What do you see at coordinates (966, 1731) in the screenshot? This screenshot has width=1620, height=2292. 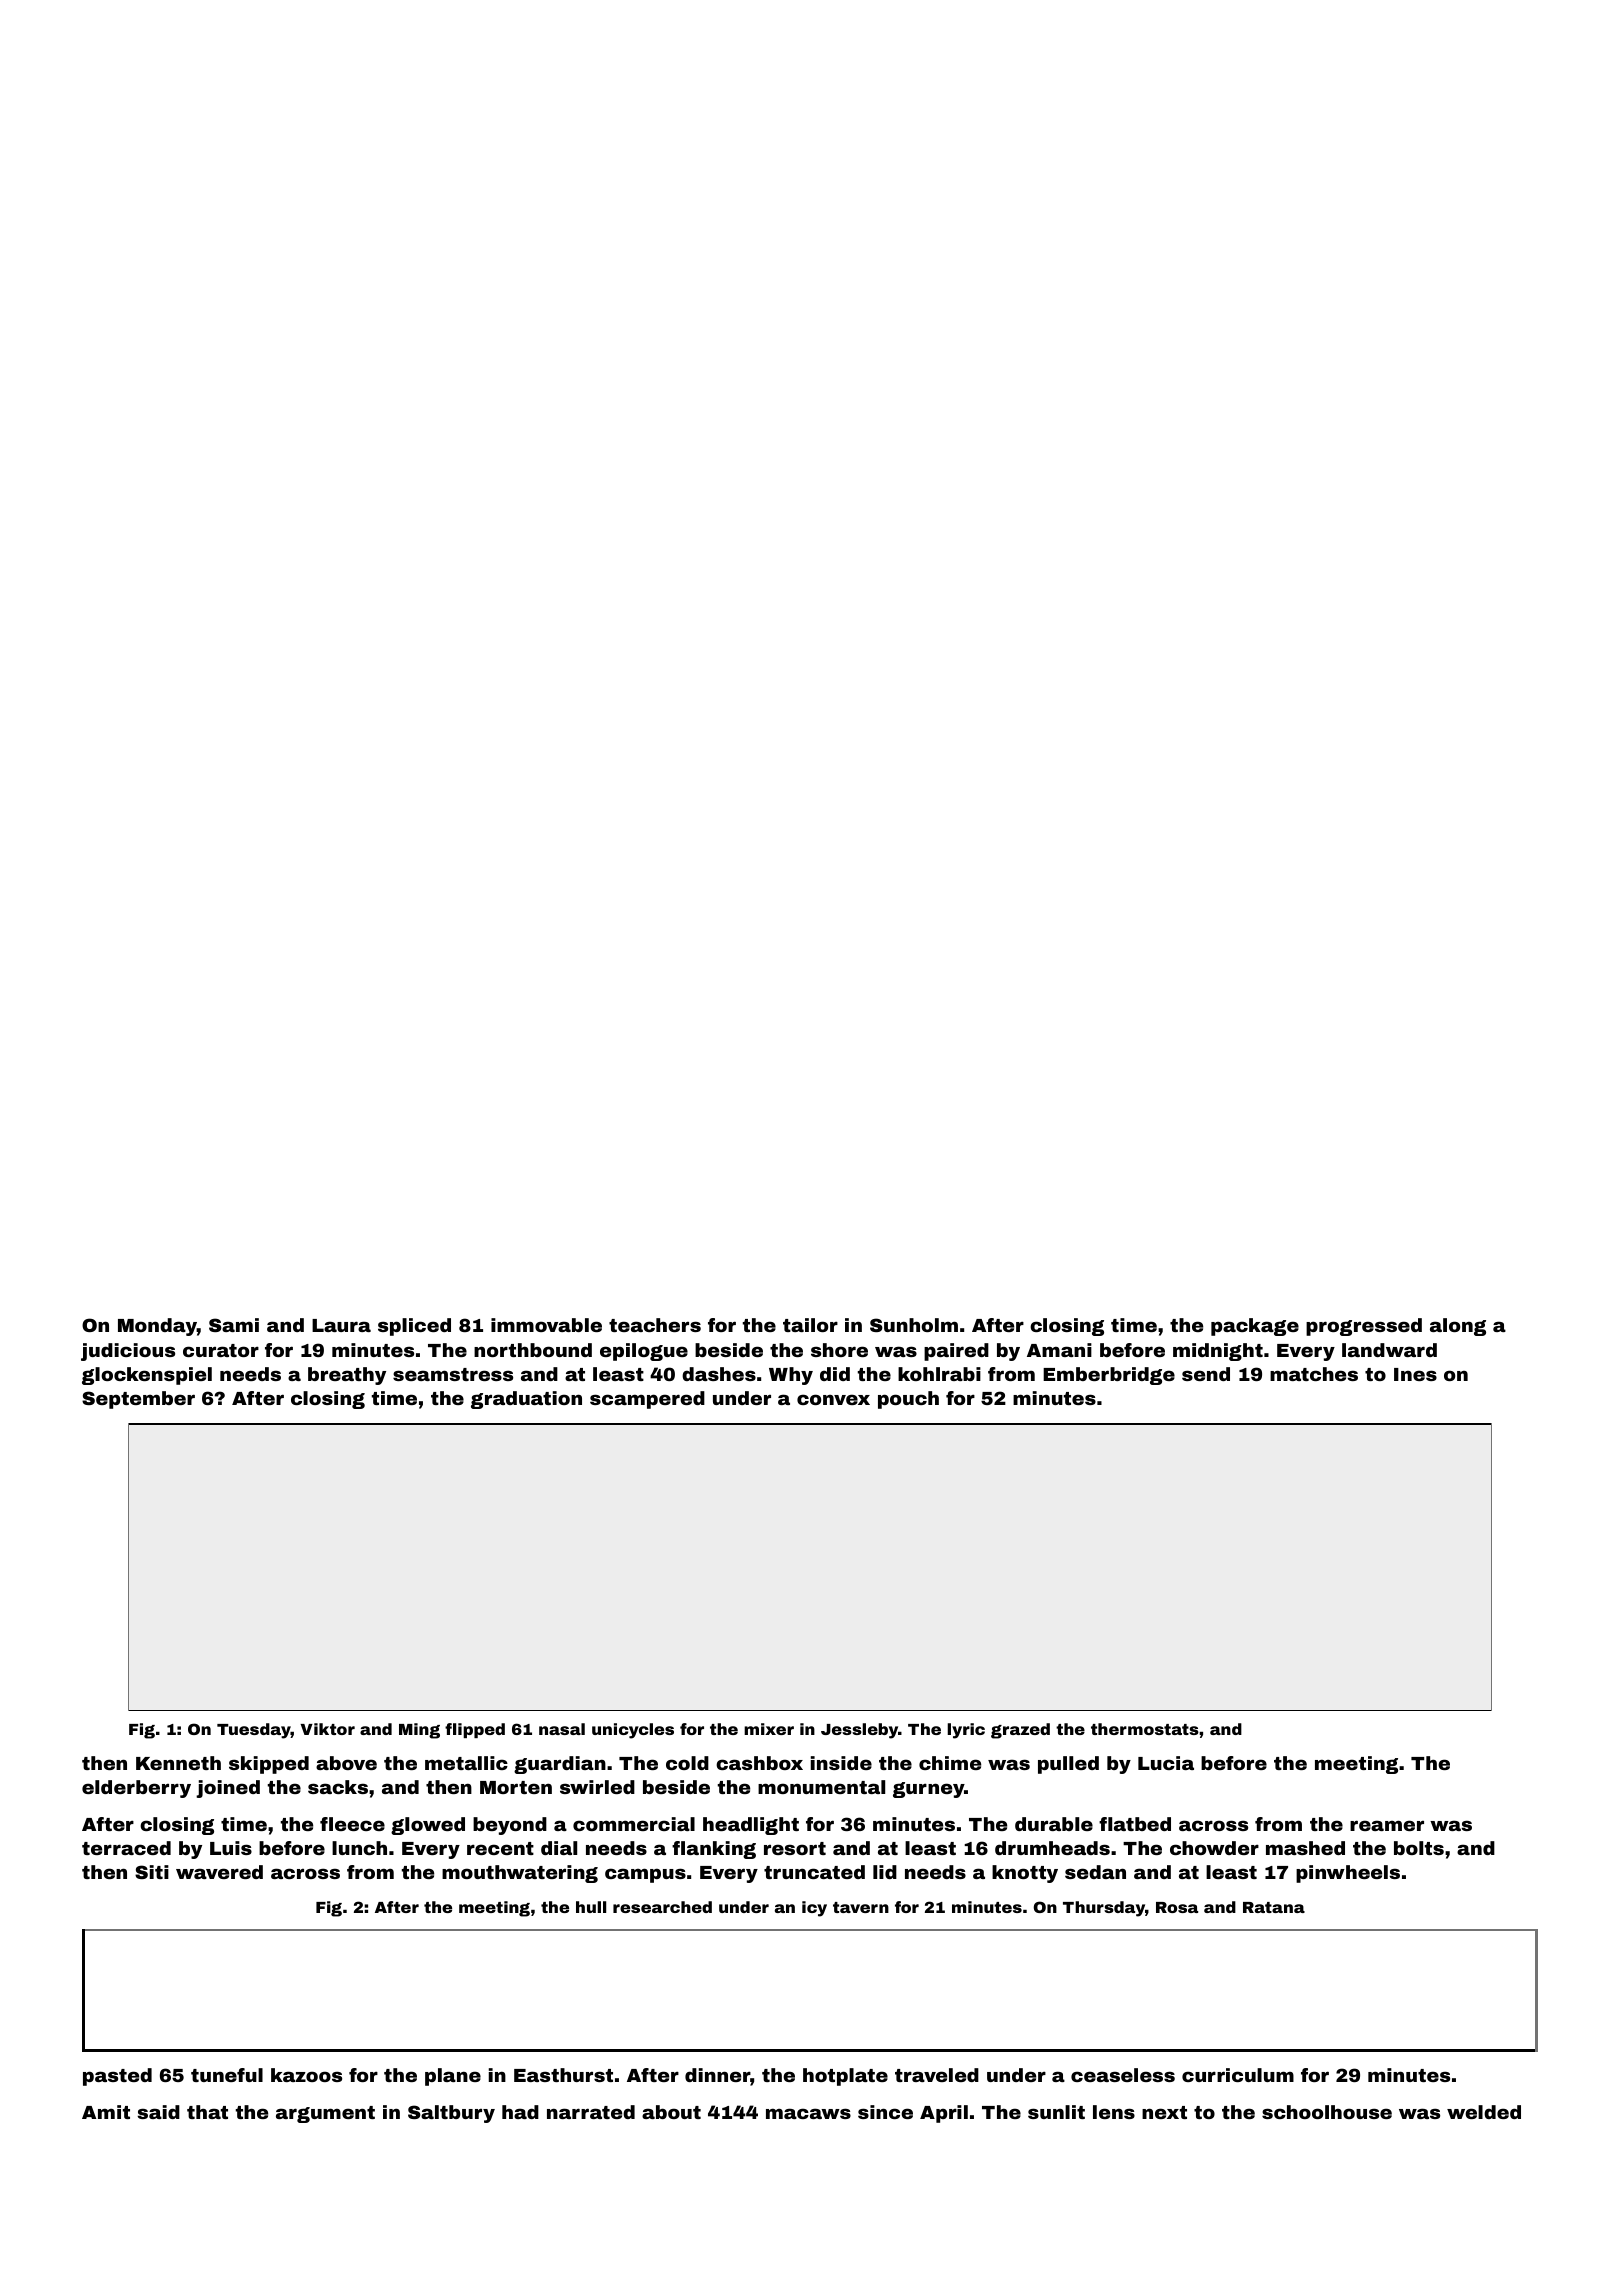 I see `lyric` at bounding box center [966, 1731].
